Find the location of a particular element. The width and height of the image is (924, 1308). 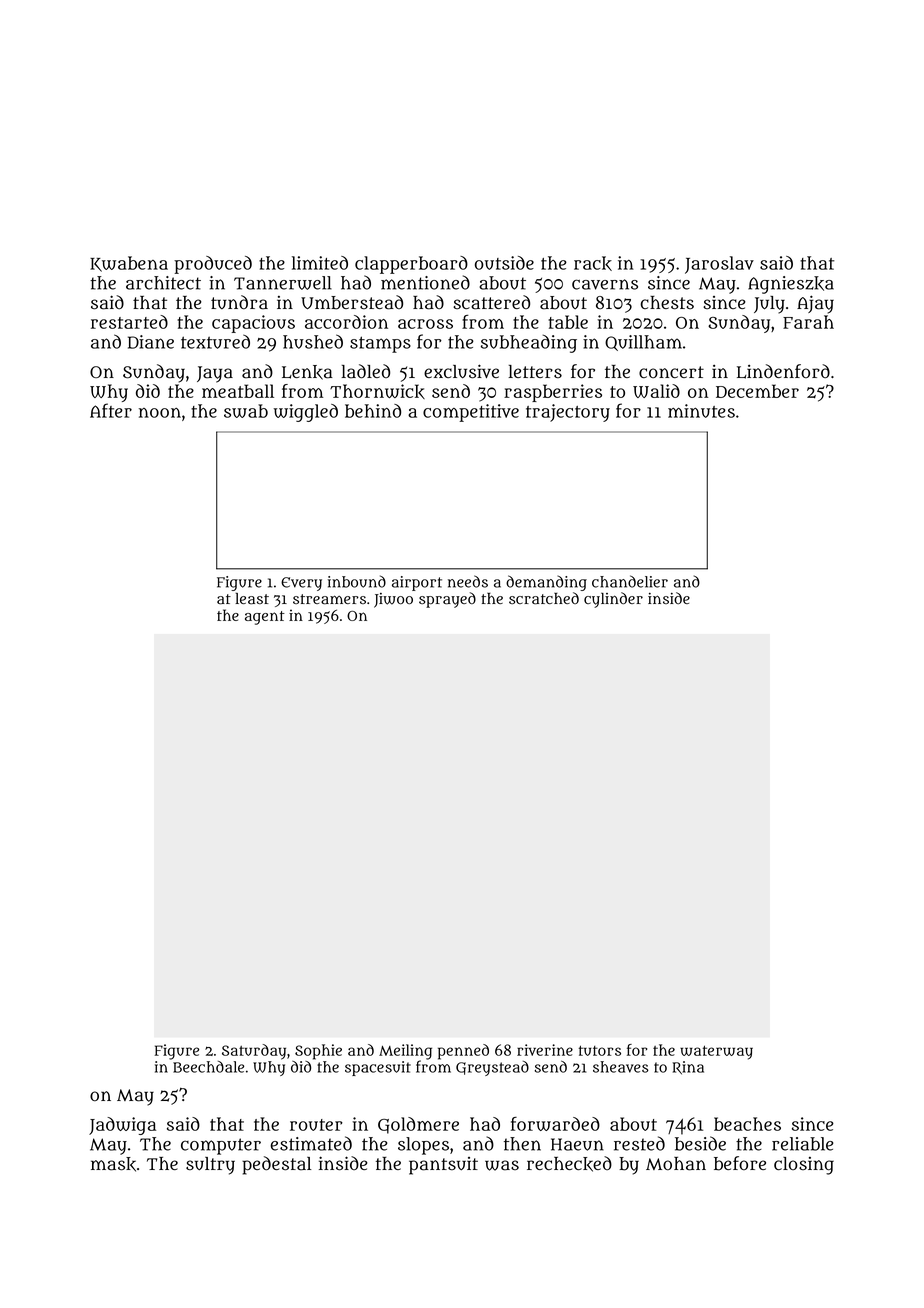

July is located at coordinates (769, 305).
